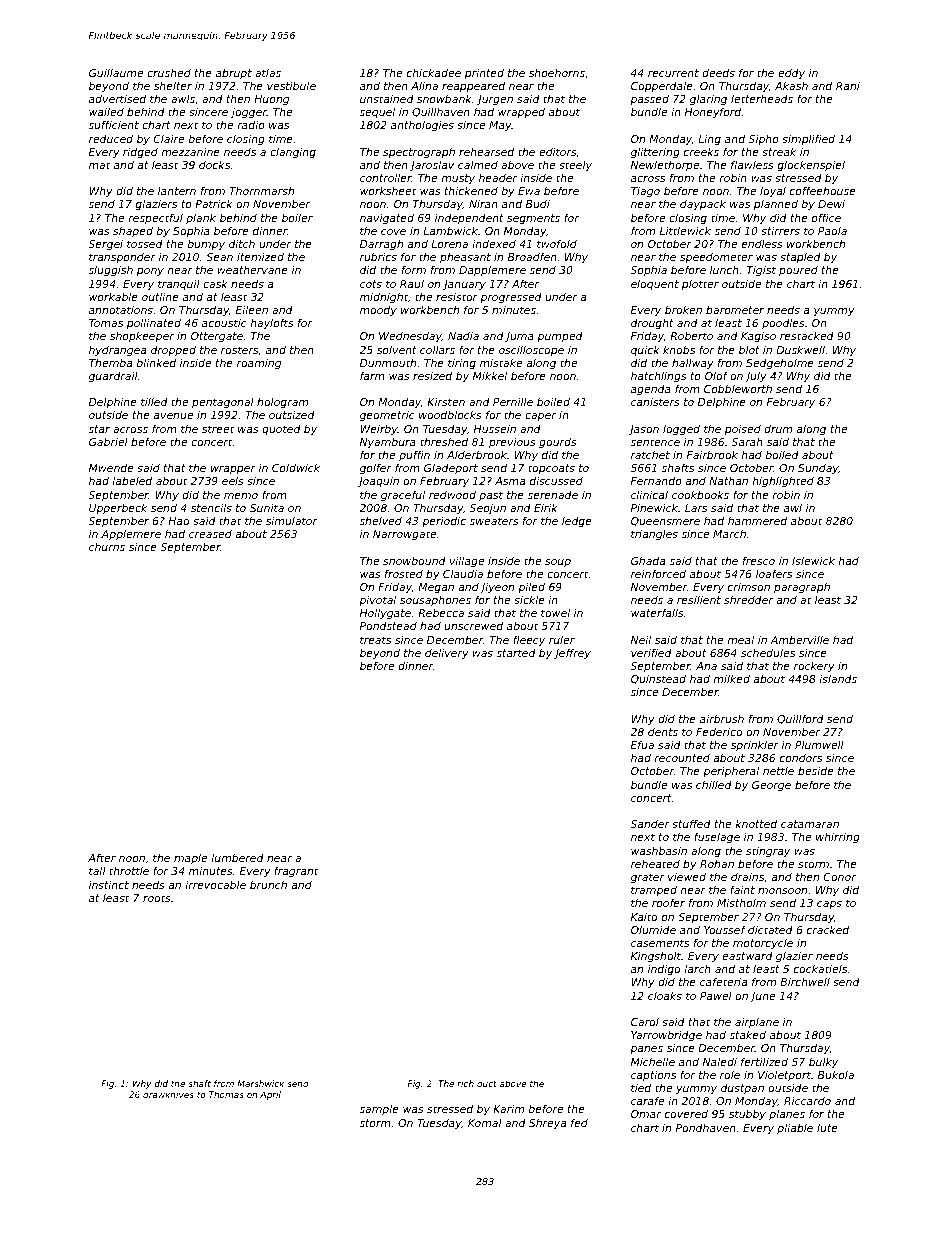  I want to click on crushed, so click(169, 73).
